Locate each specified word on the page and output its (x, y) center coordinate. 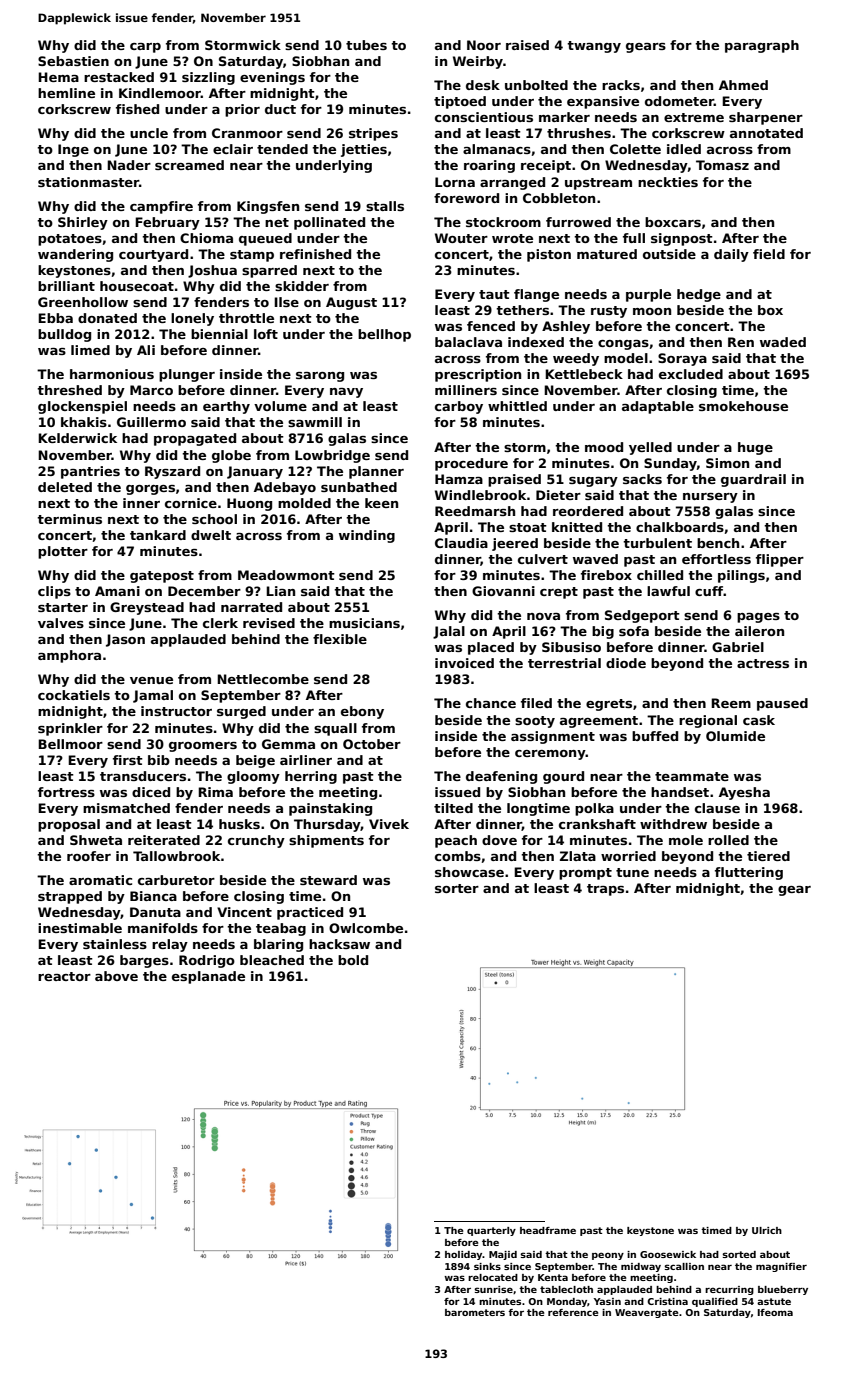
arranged (512, 183)
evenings (272, 78)
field (769, 254)
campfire (161, 207)
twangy (594, 47)
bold (353, 960)
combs (458, 856)
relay (170, 945)
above (116, 976)
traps (605, 890)
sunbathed (359, 487)
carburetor (176, 880)
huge (755, 448)
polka (594, 809)
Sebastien (73, 61)
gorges (150, 490)
